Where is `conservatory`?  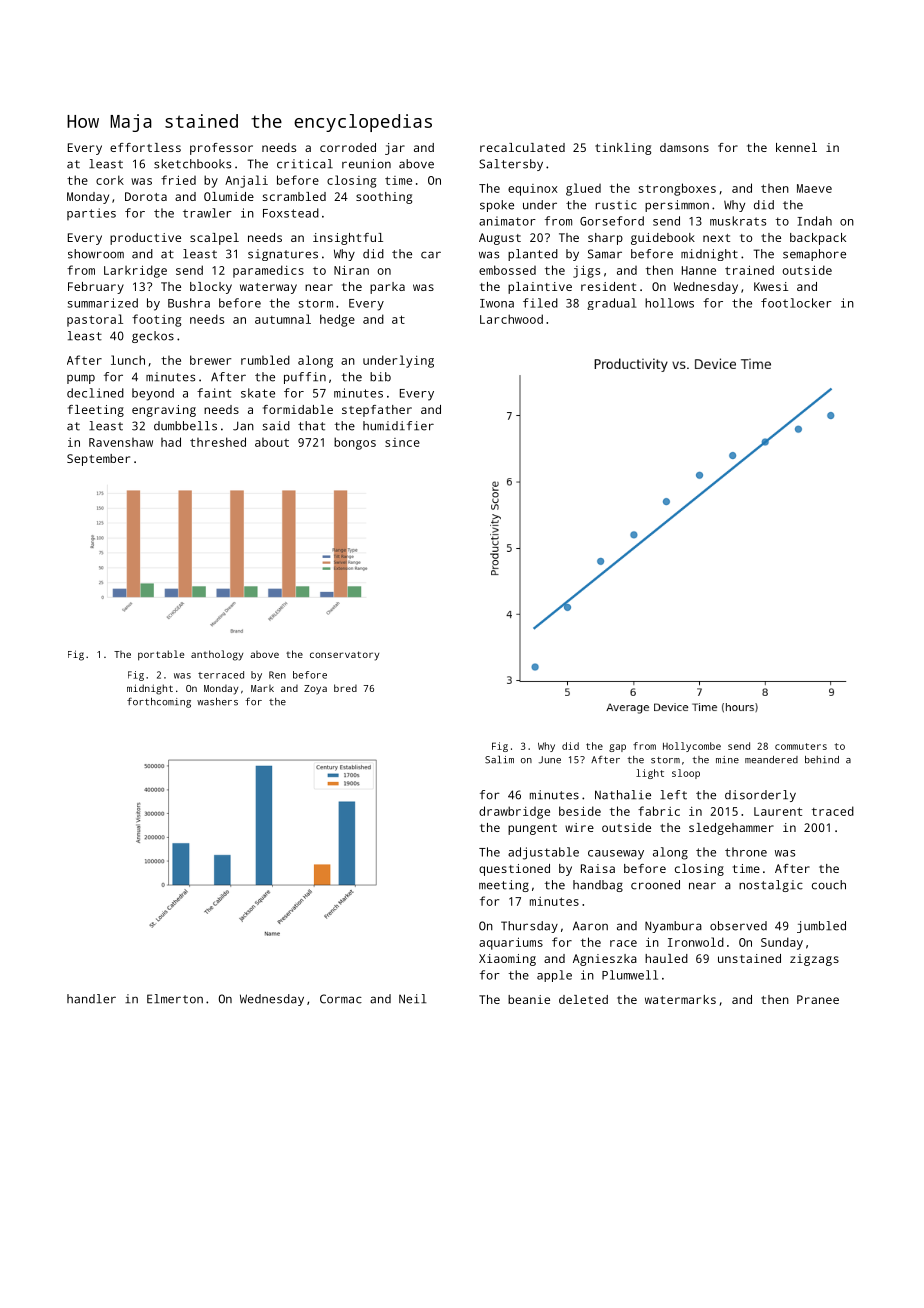 conservatory is located at coordinates (344, 656).
